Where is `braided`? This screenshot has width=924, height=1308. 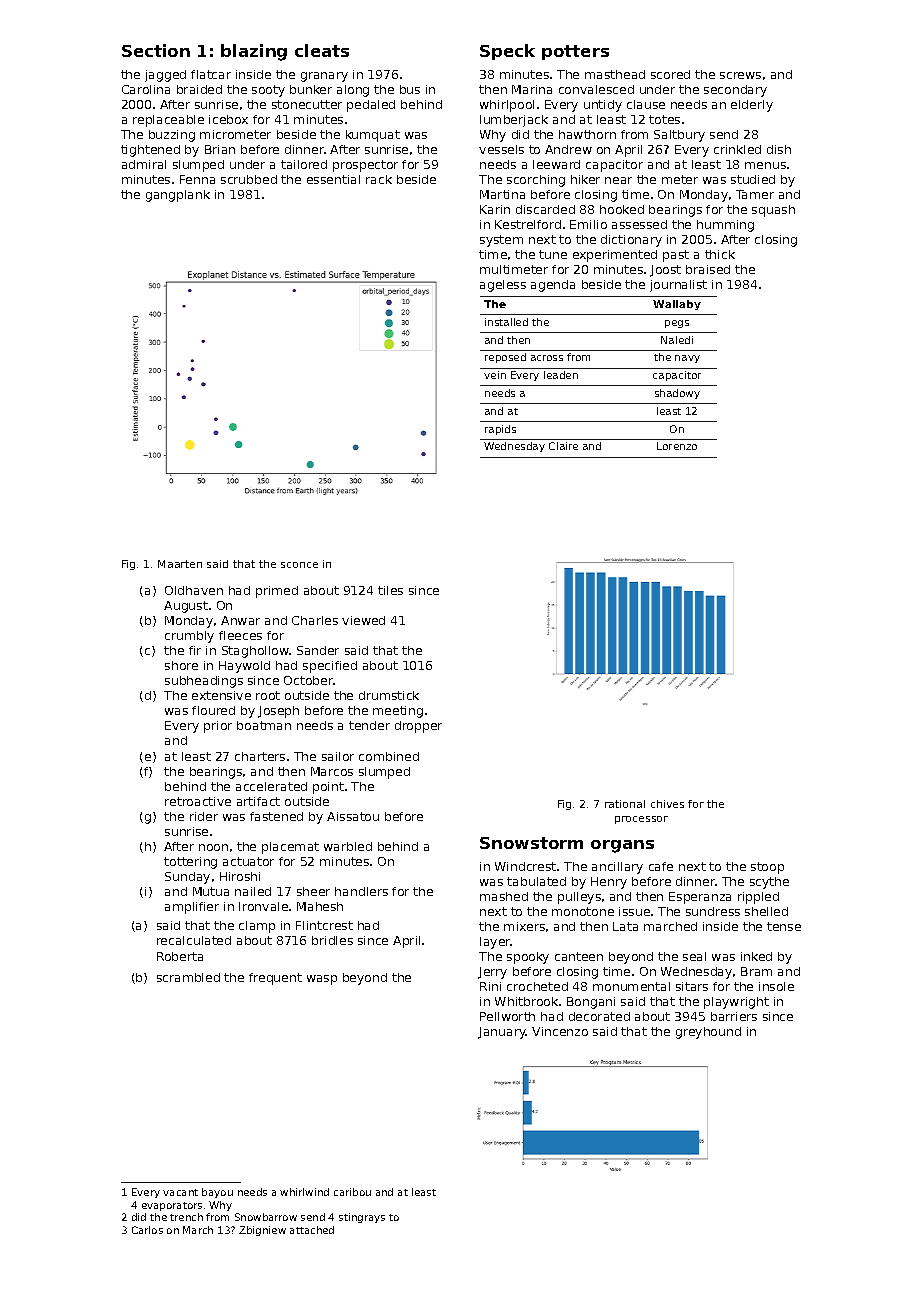 braided is located at coordinates (199, 89).
